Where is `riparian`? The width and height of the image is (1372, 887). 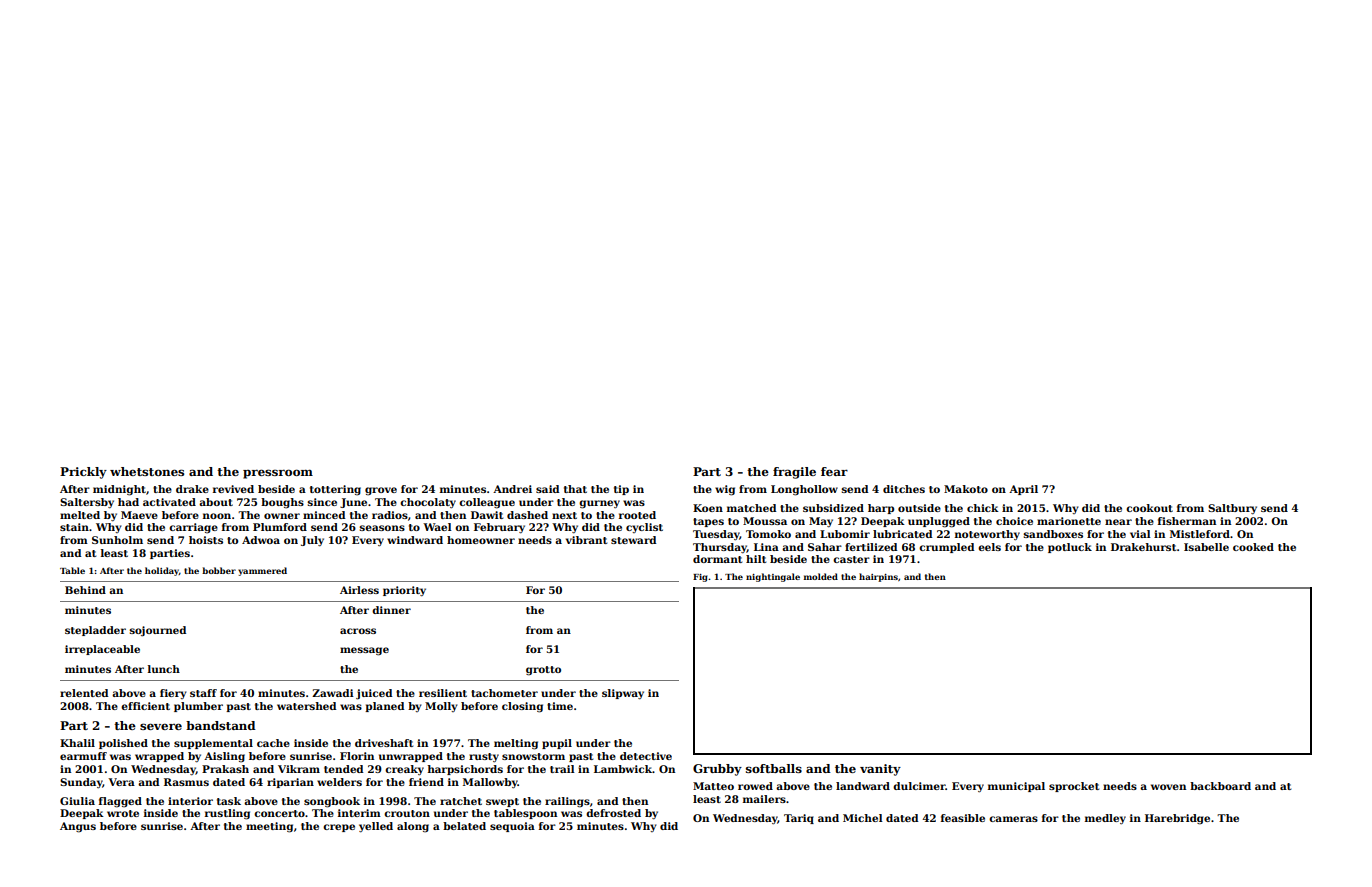 riparian is located at coordinates (290, 783).
